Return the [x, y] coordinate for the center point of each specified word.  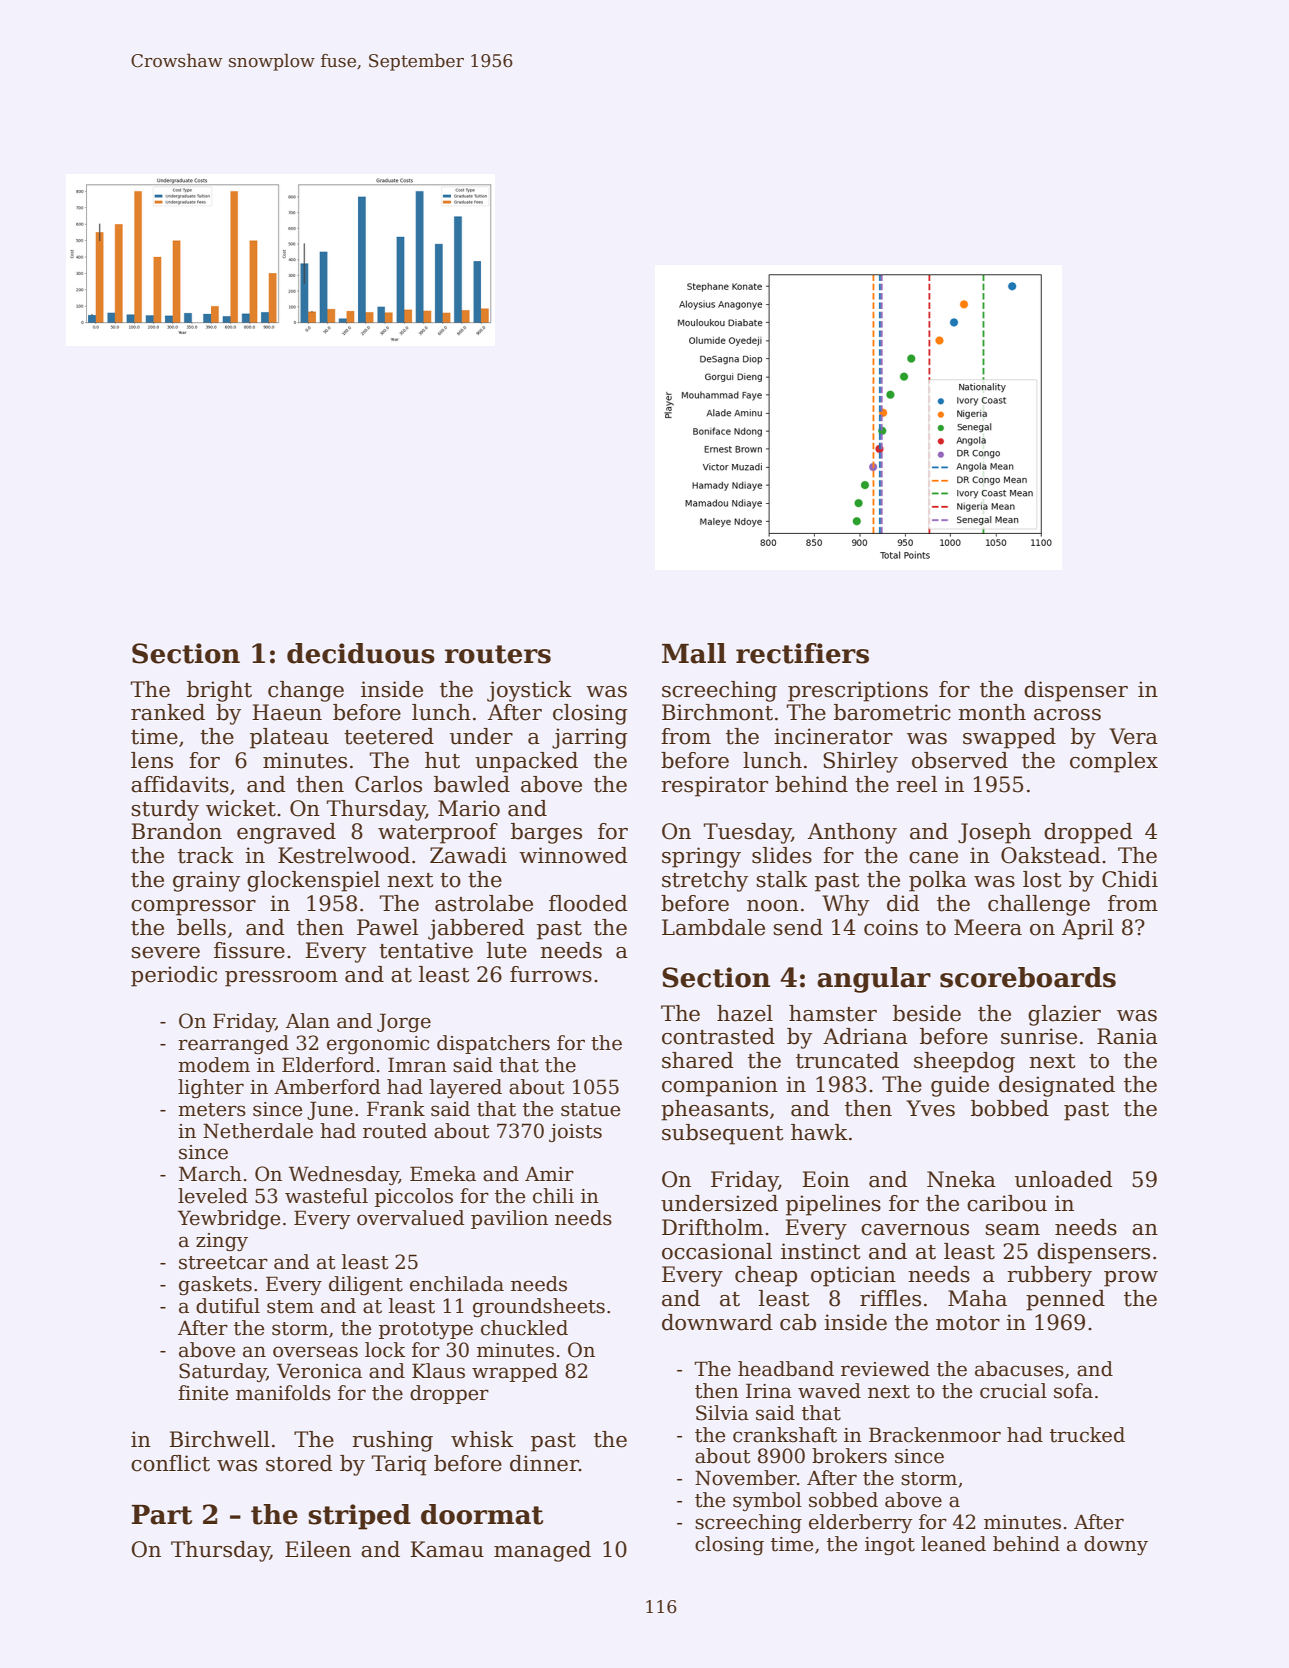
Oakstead [1051, 855]
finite [203, 1393]
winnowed [573, 855]
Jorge [404, 1022]
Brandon [176, 831]
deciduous [361, 653]
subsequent [722, 1134]
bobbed [1010, 1108]
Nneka [961, 1179]
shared [698, 1060]
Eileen [318, 1549]
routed [395, 1131]
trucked [1087, 1435]
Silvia [722, 1413]
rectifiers [802, 653]
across [1067, 715]
